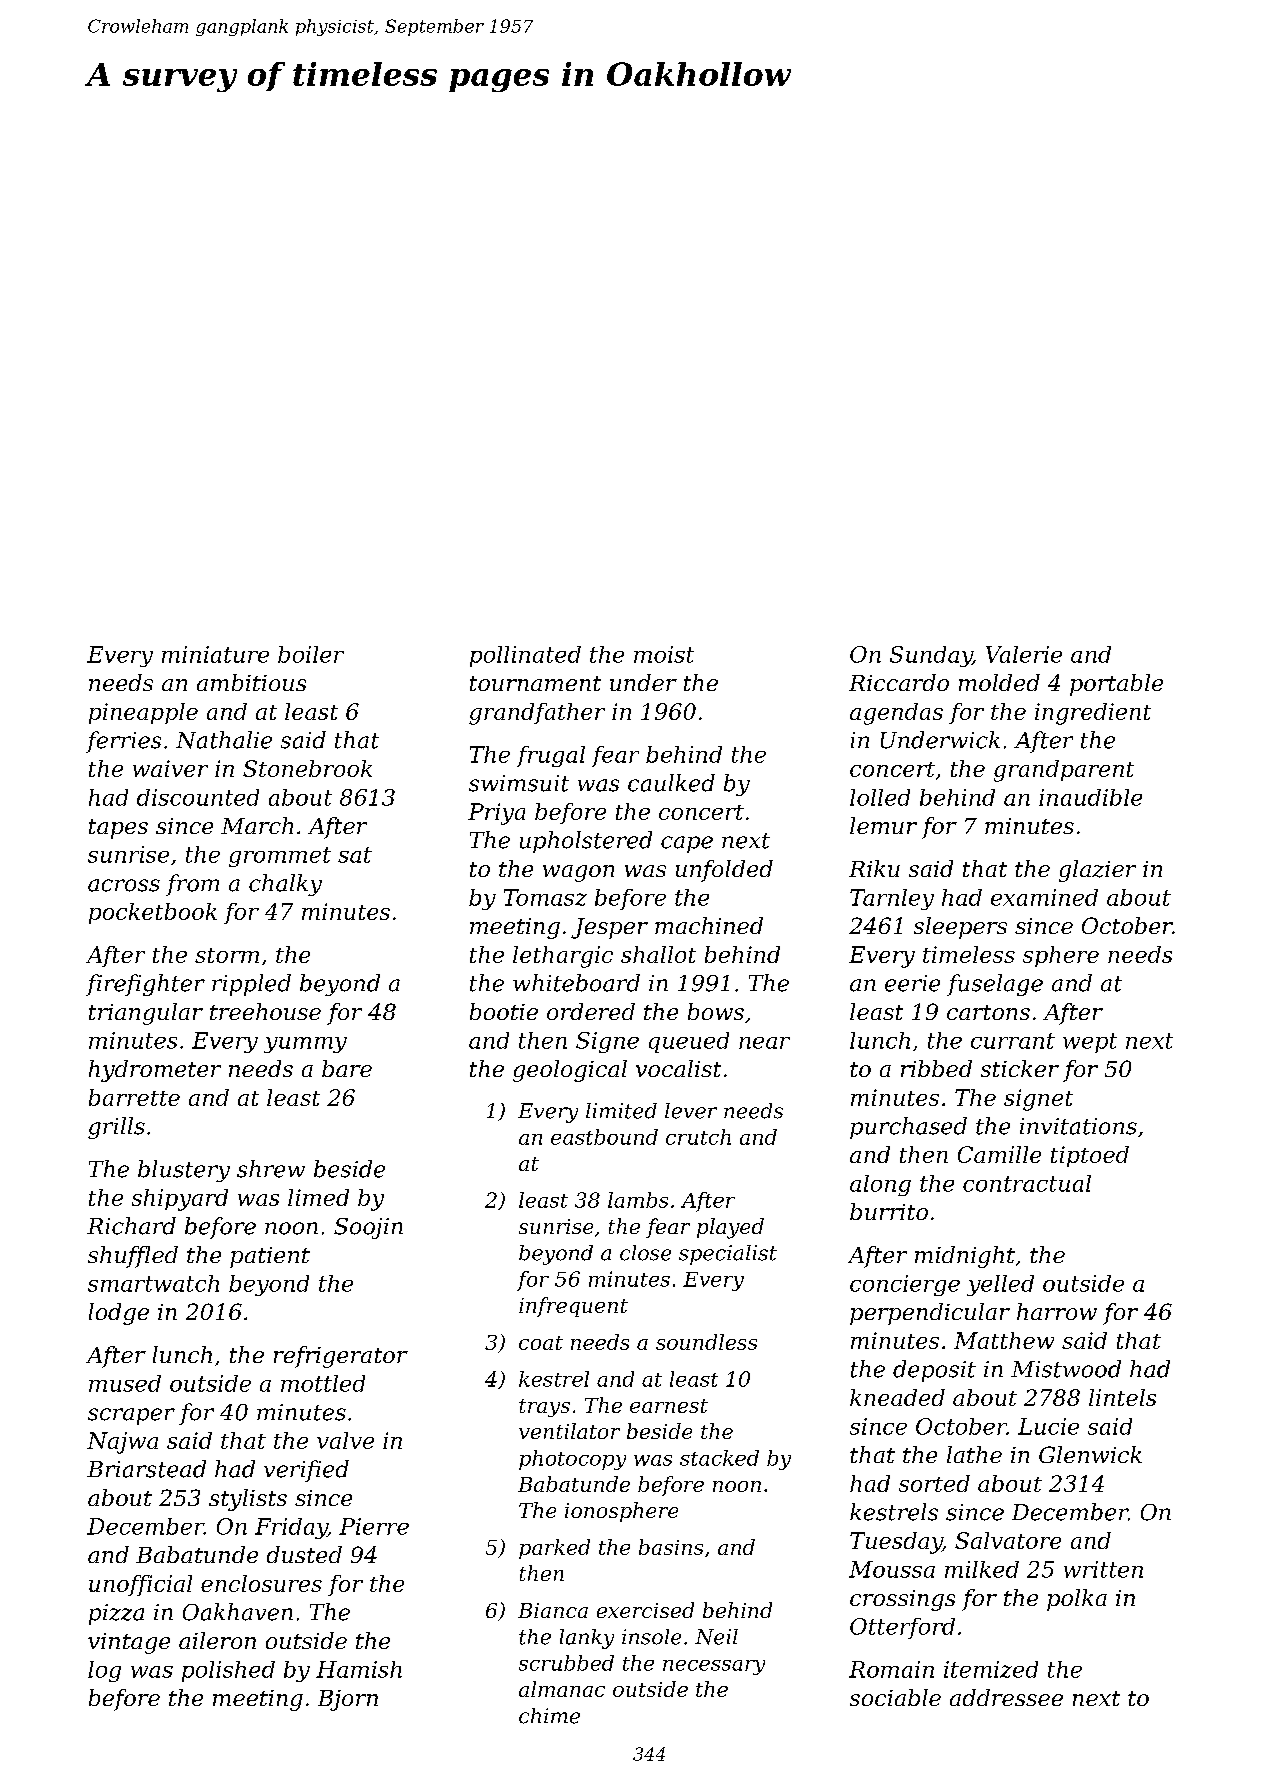  I want to click on Valerie, so click(1024, 654).
